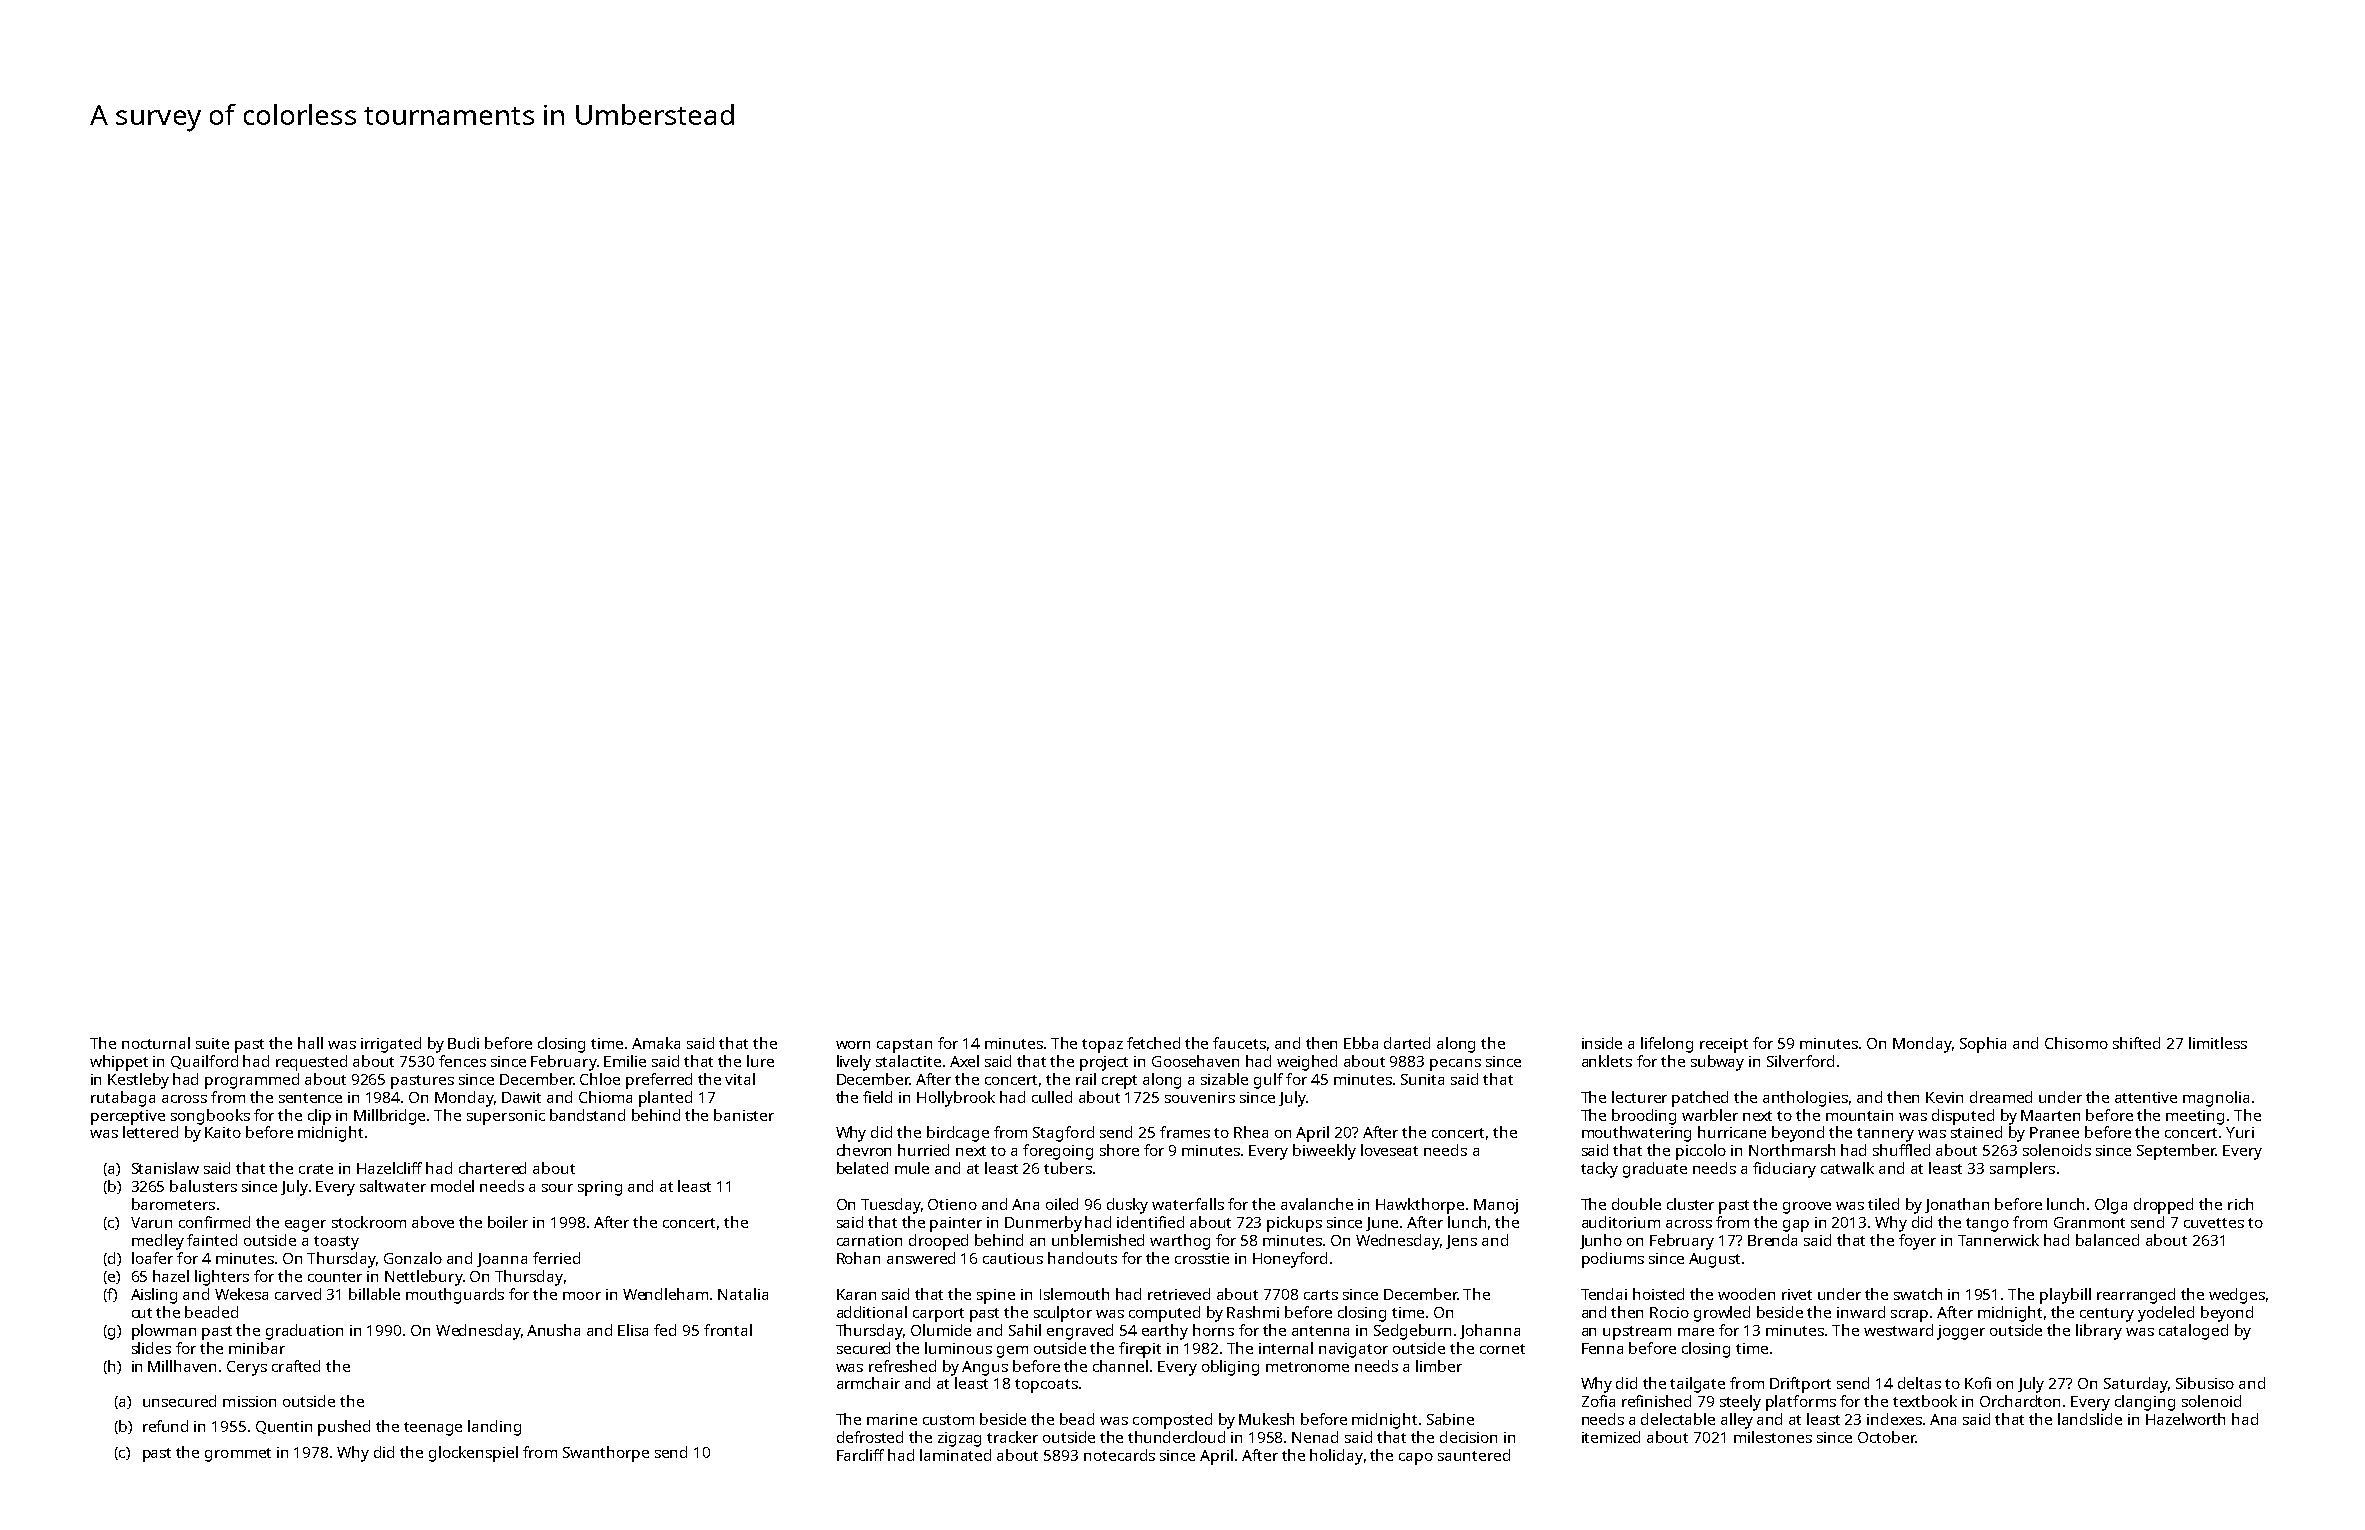 This screenshot has height=1530, width=2365. What do you see at coordinates (904, 1046) in the screenshot?
I see `capstan` at bounding box center [904, 1046].
